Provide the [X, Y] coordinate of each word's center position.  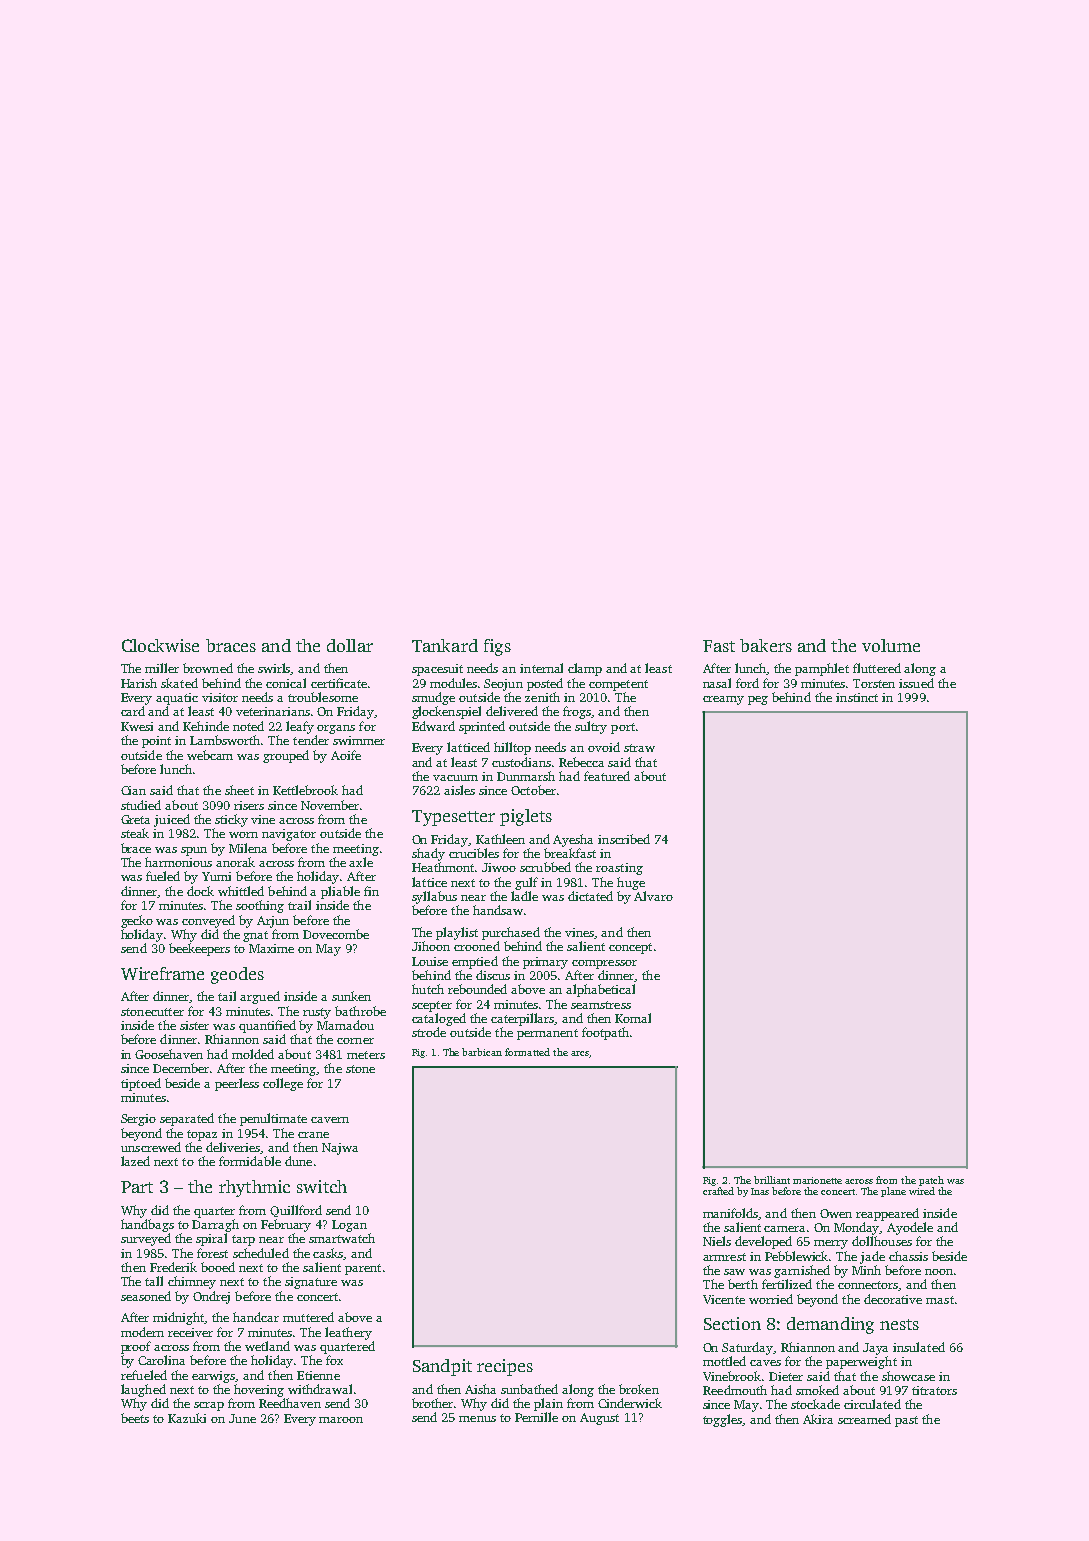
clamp [585, 669]
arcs [580, 1053]
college [283, 1084]
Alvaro [653, 896]
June [242, 1418]
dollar [350, 645]
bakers [766, 645]
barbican [482, 1052]
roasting [619, 869]
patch [931, 1181]
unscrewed [151, 1147]
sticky [231, 820]
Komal [633, 1018]
